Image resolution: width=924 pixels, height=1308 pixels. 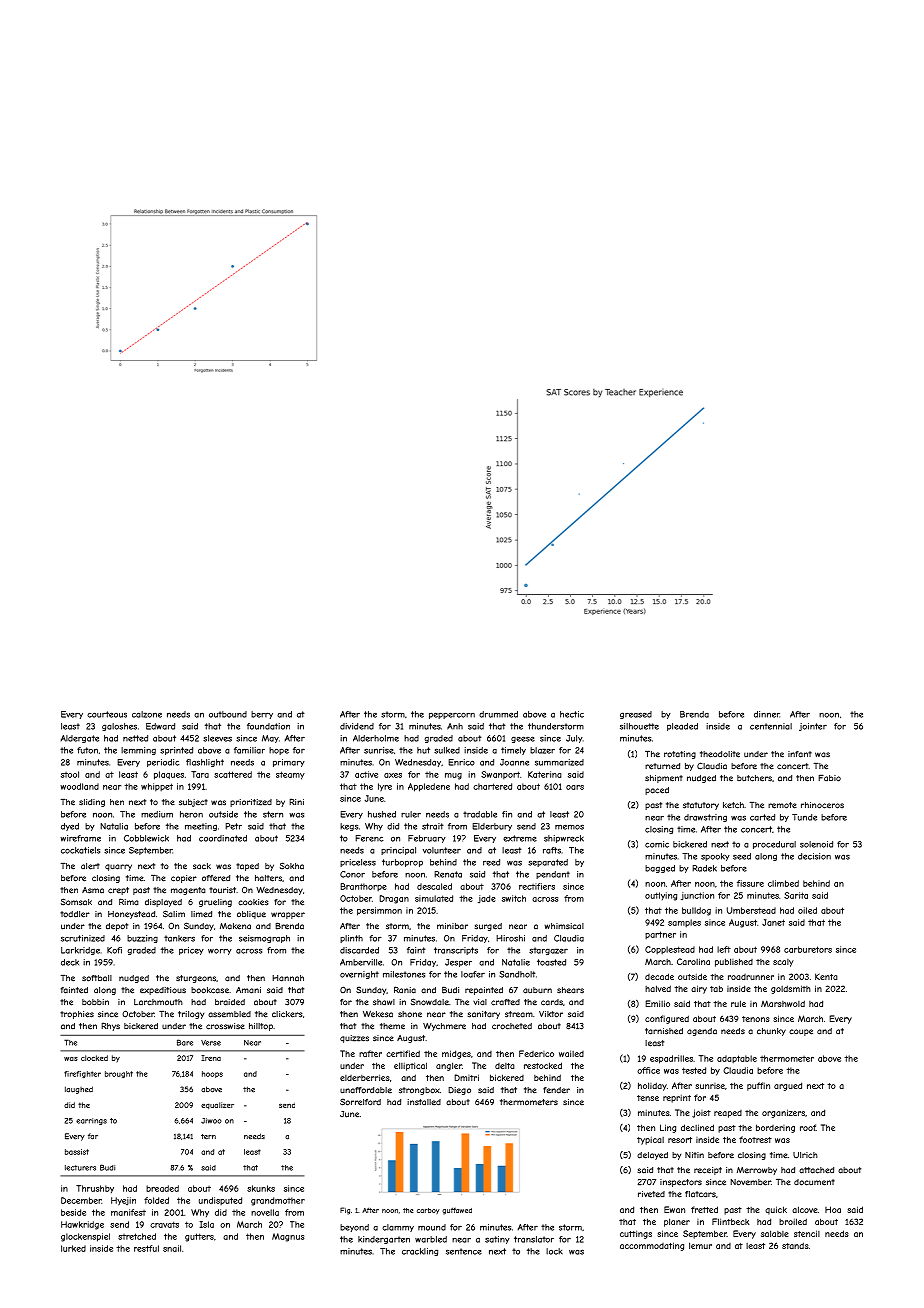 I want to click on organizers, so click(x=783, y=1113).
